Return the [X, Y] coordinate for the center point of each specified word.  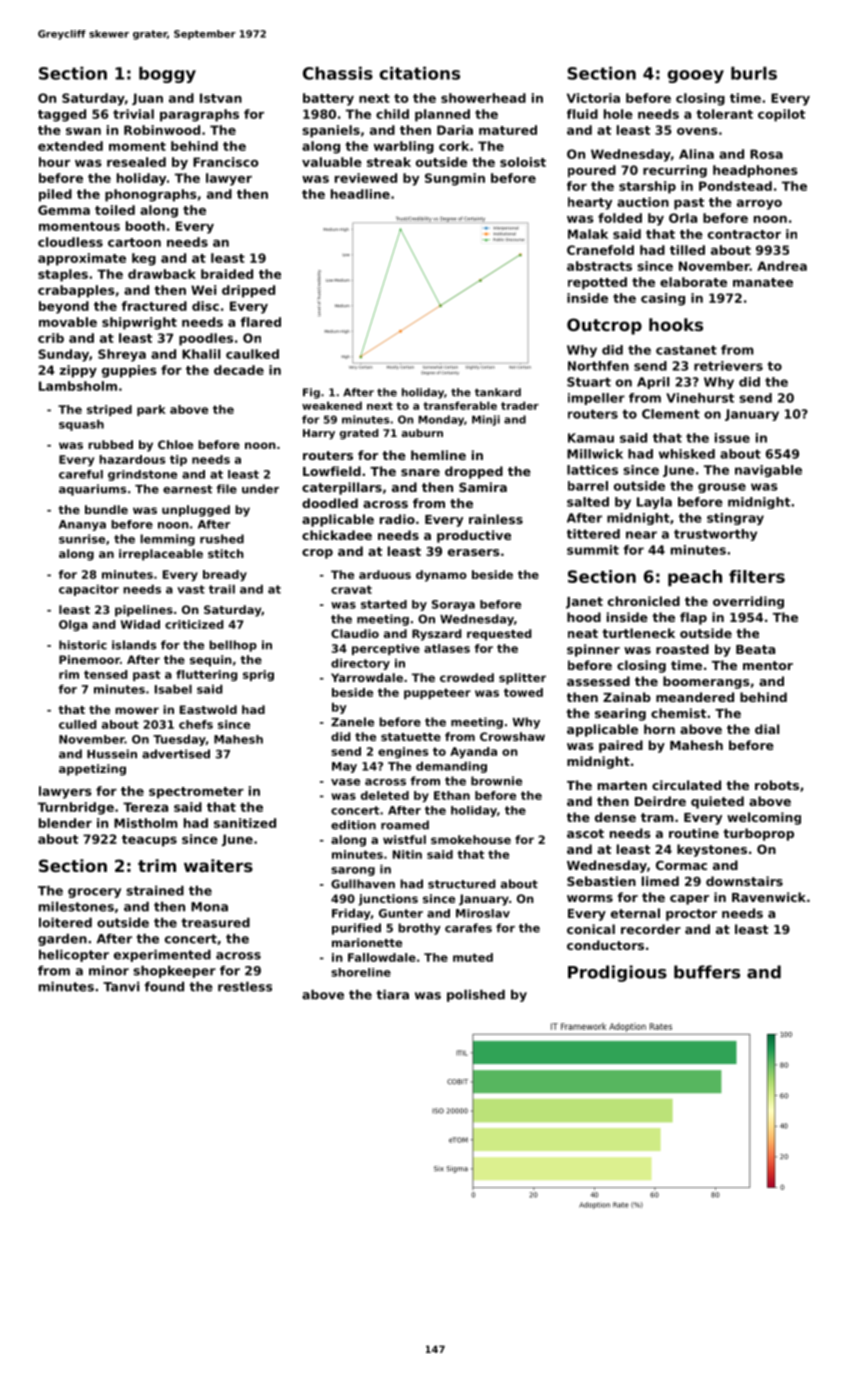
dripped [248, 291]
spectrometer [196, 793]
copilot [781, 115]
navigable [768, 471]
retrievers [728, 366]
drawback [162, 274]
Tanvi [121, 986]
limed [660, 881]
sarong [353, 871]
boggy [167, 75]
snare [420, 472]
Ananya [82, 525]
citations [420, 73]
